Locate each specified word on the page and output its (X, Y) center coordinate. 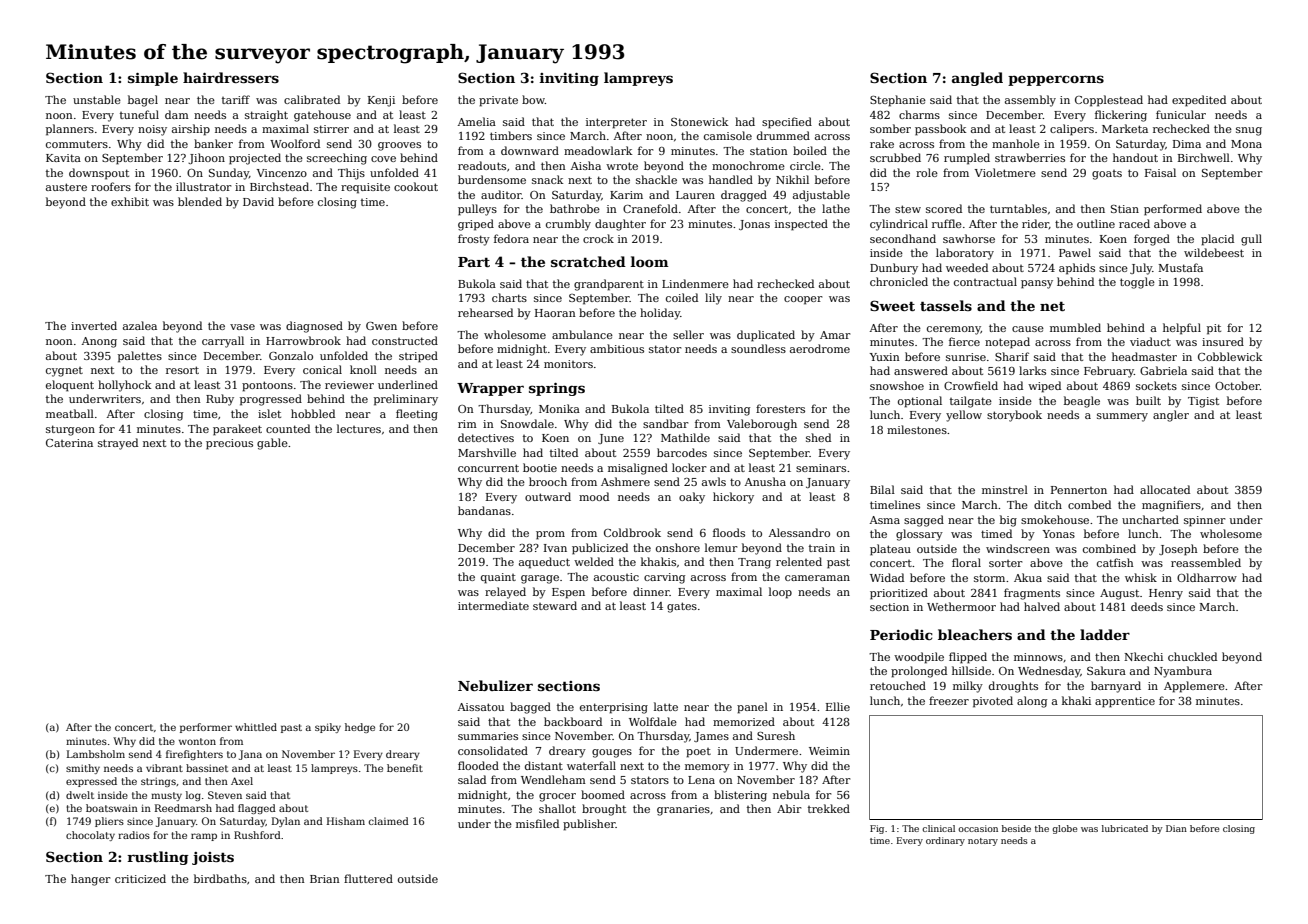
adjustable (821, 196)
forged (1152, 240)
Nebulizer (495, 685)
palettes (140, 357)
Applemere (1194, 687)
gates (682, 607)
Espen (568, 593)
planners (70, 130)
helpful (1182, 329)
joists (213, 858)
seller (688, 334)
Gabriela (1163, 370)
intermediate (493, 605)
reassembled (1206, 562)
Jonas (754, 225)
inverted (94, 325)
